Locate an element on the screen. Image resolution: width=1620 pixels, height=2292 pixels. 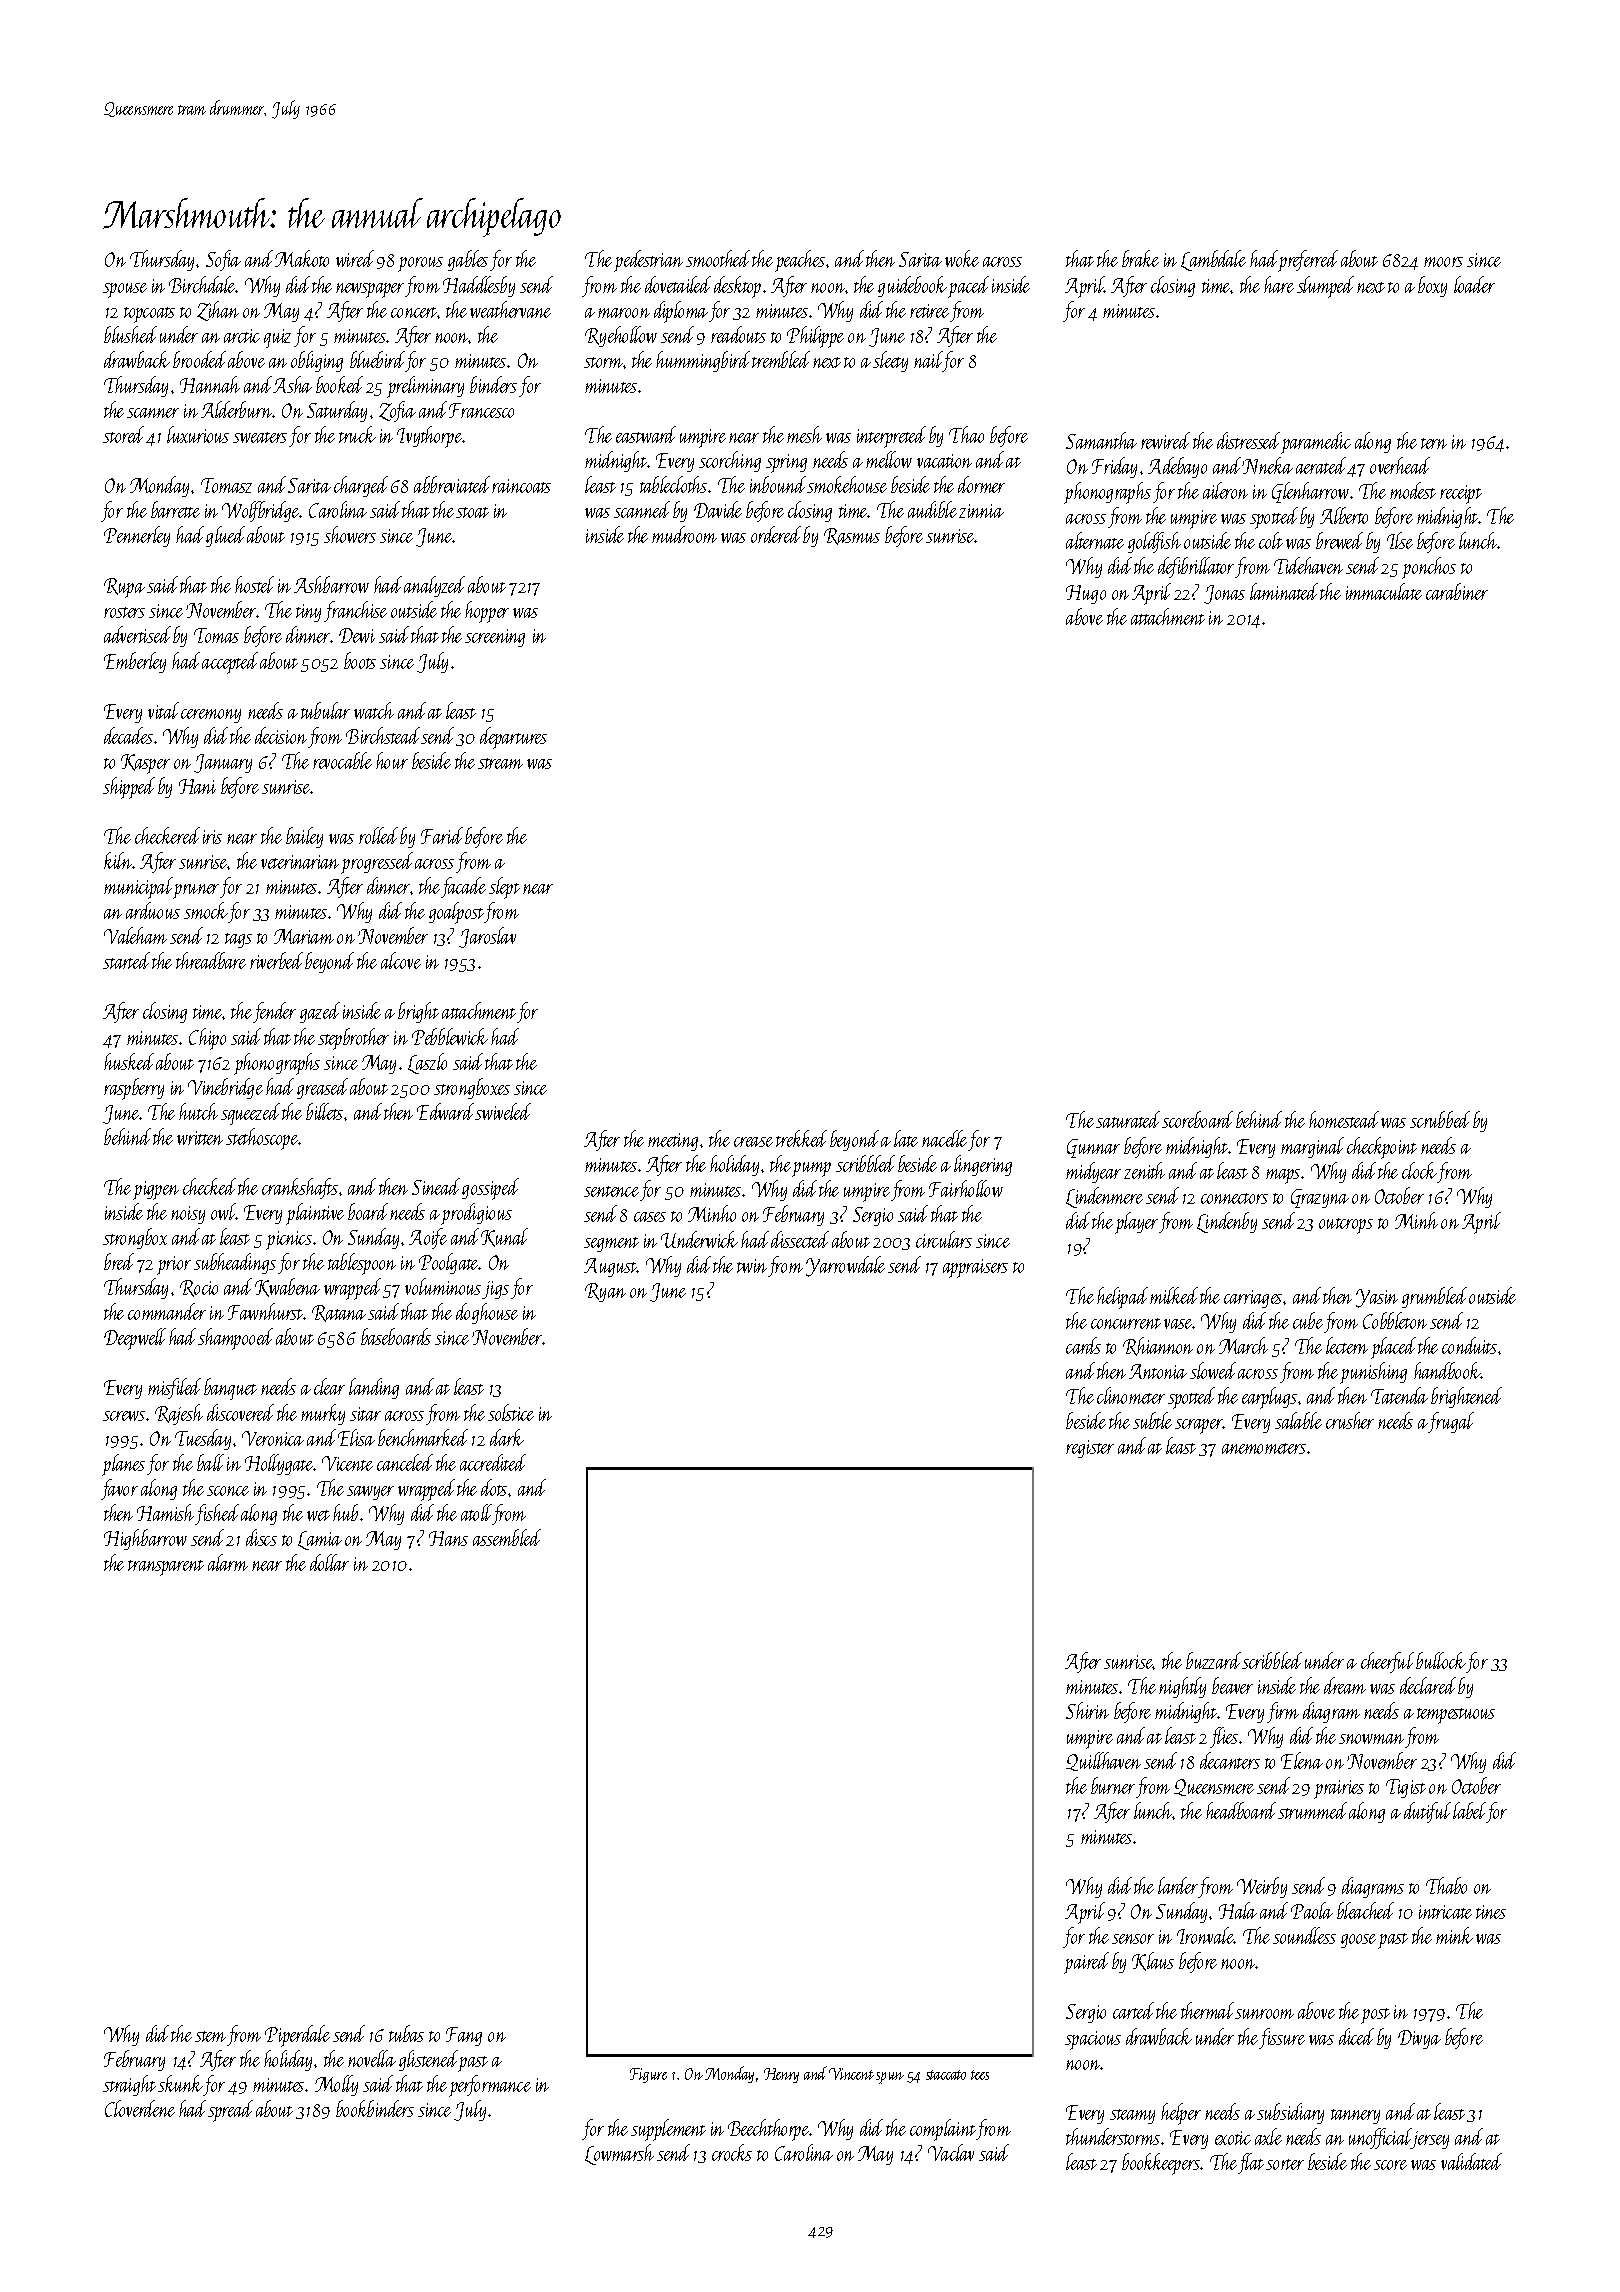
Molly is located at coordinates (336, 2085).
